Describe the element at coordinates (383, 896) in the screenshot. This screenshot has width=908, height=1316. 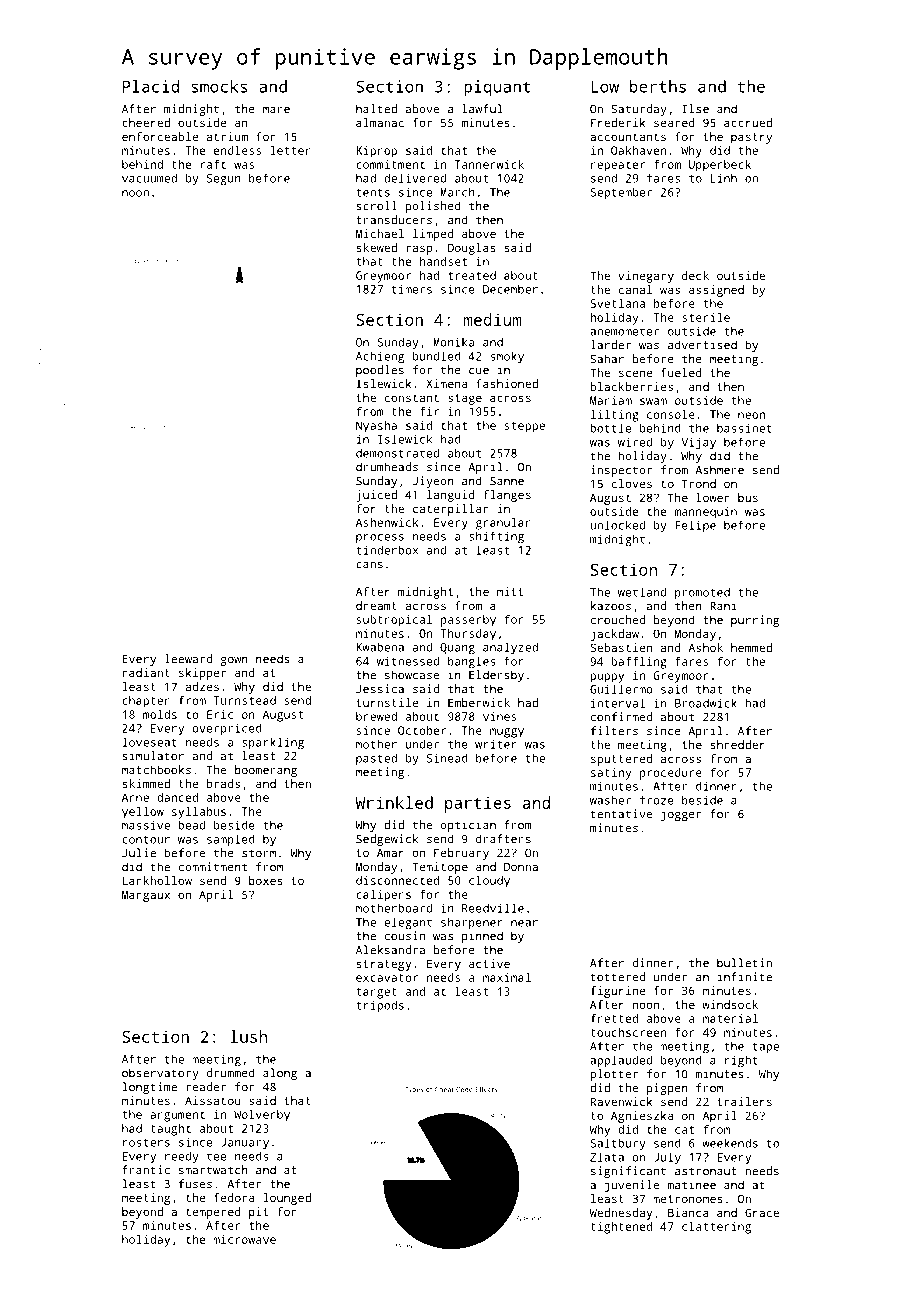
I see `calipers` at that location.
